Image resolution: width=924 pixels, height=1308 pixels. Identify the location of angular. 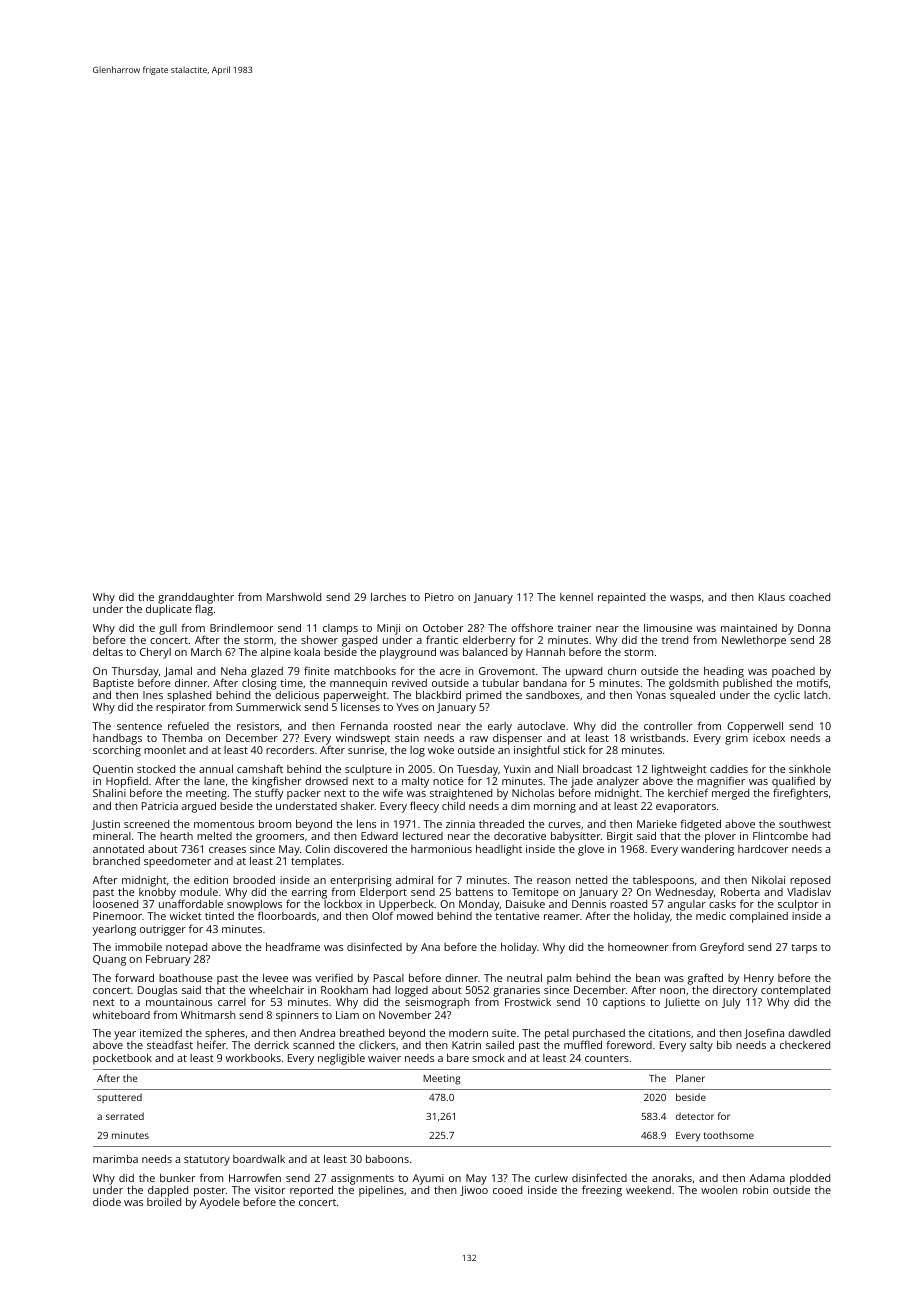
(687, 905).
